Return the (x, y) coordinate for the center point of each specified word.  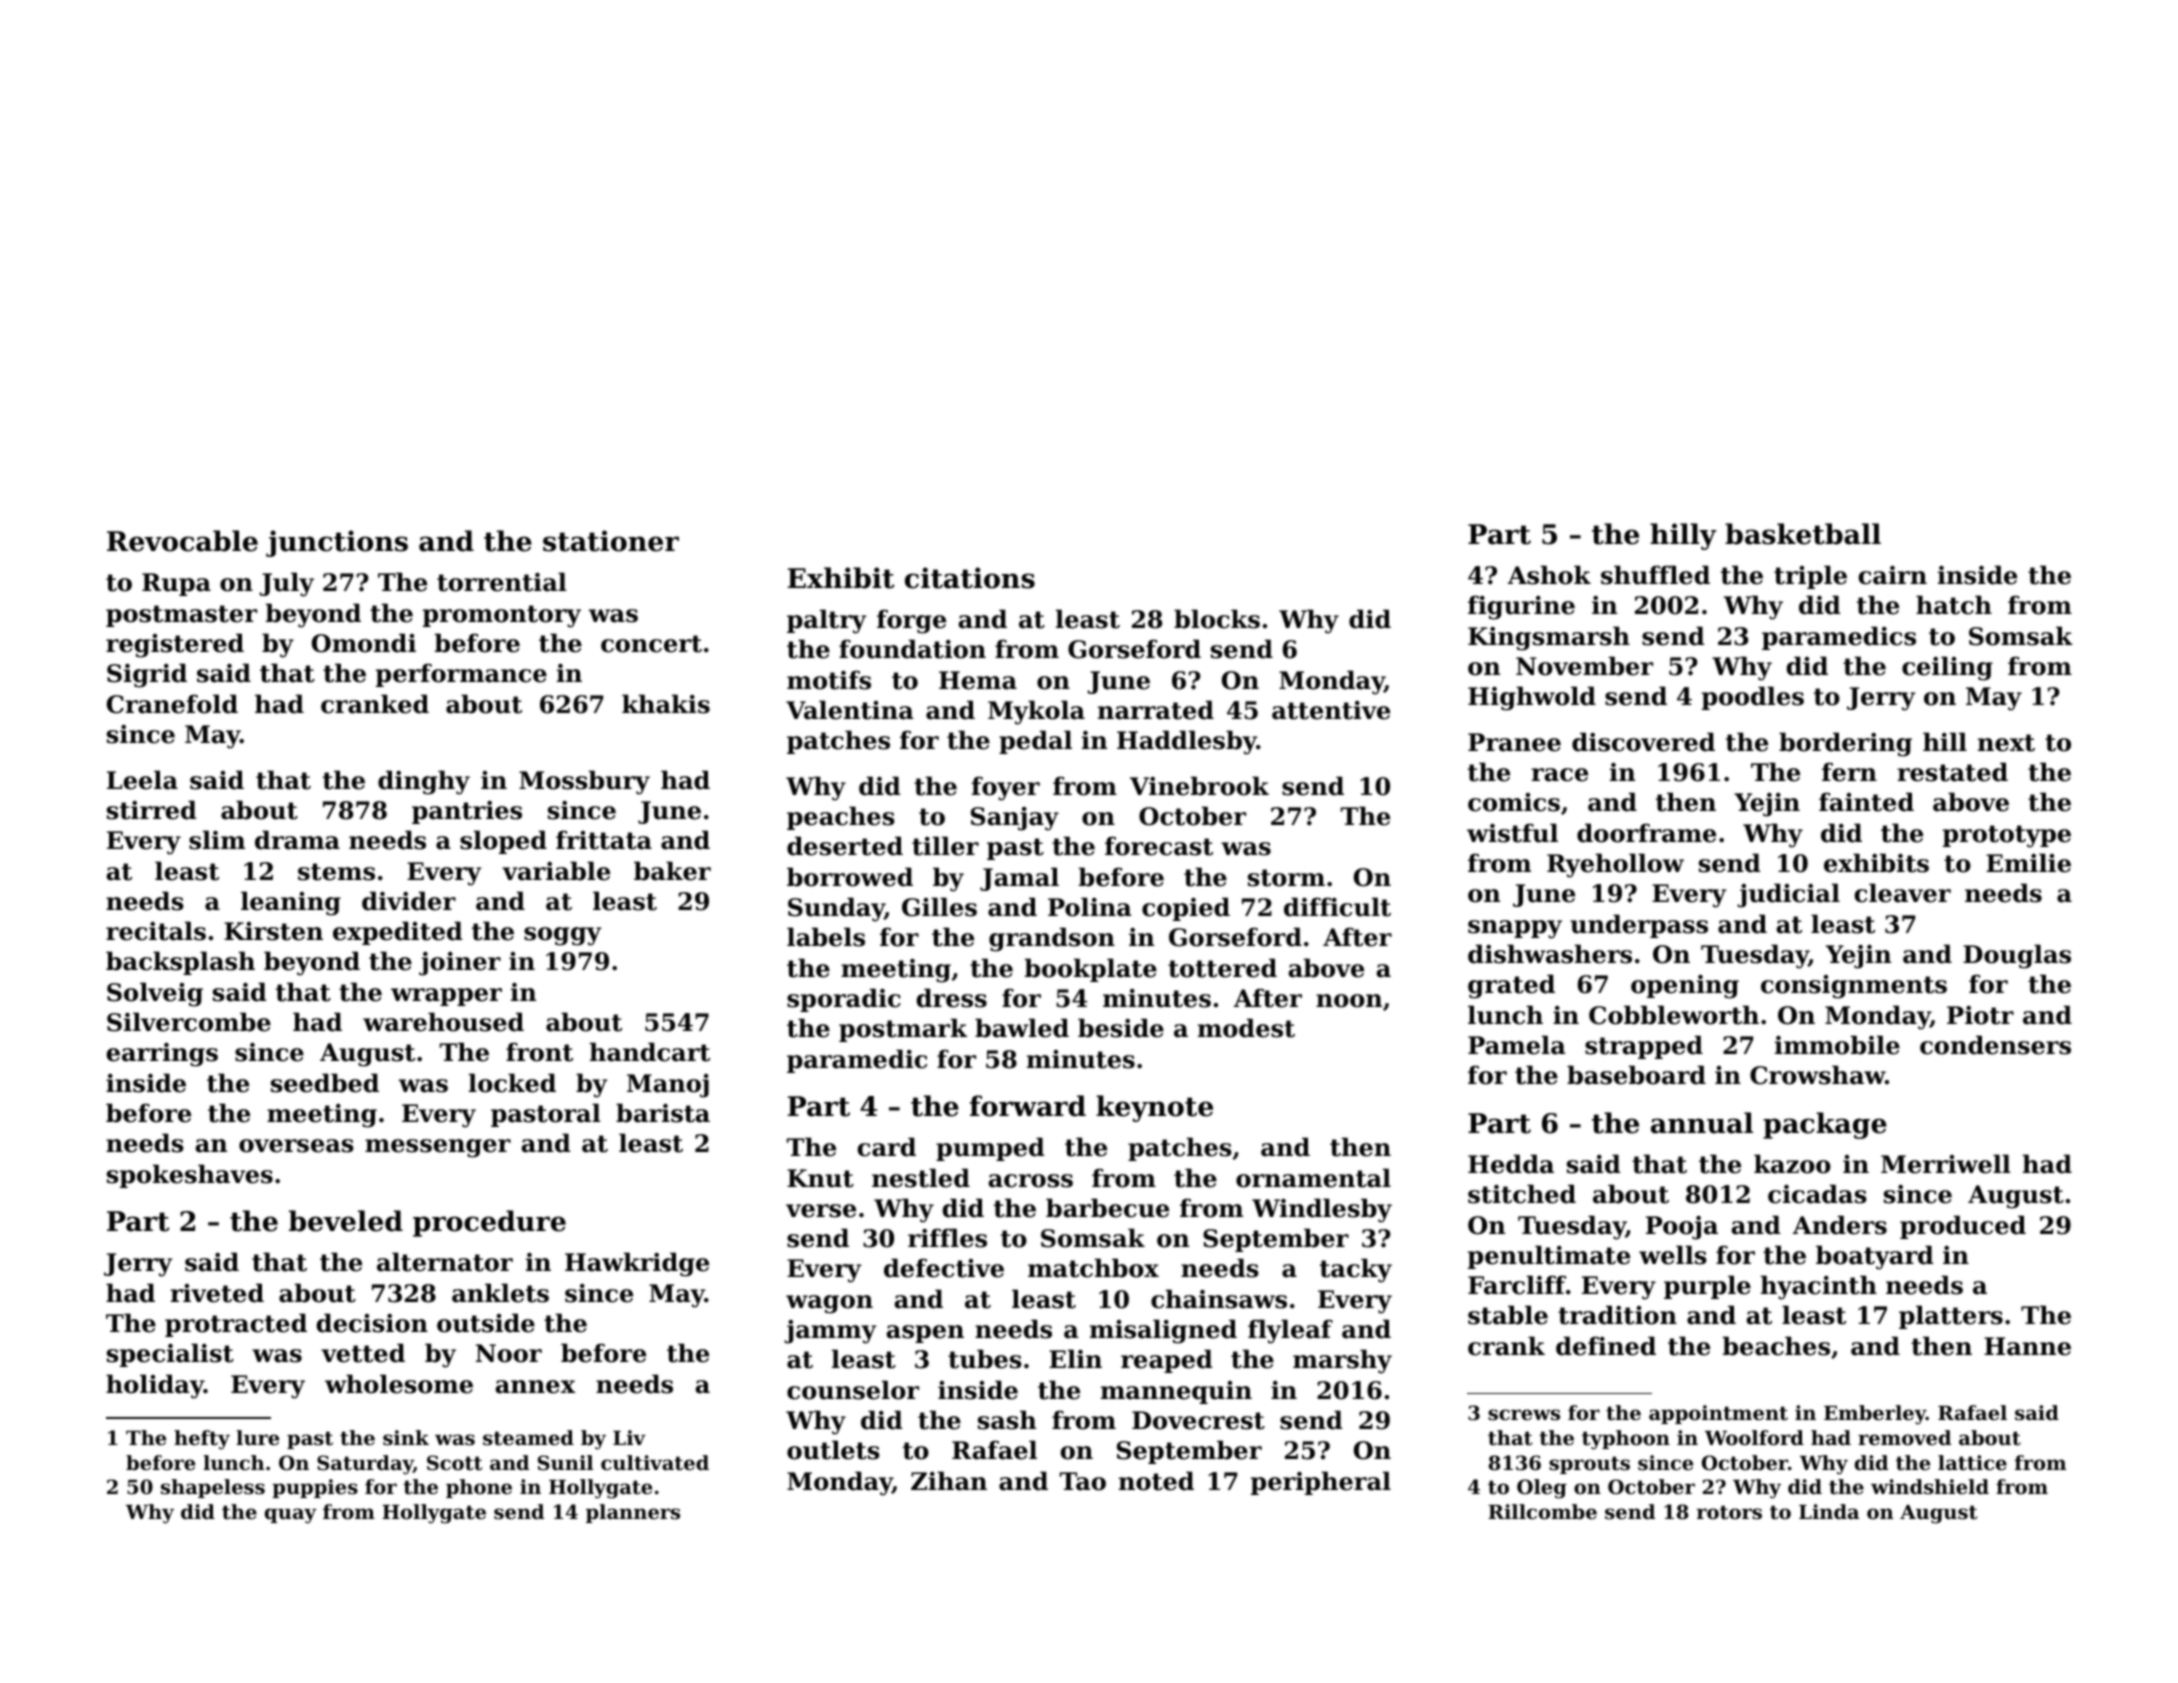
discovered (1643, 742)
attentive (1331, 710)
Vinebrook (1199, 786)
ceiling (1947, 668)
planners (633, 1513)
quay (291, 1516)
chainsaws (1219, 1299)
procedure (489, 1223)
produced (1963, 1227)
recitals (156, 931)
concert (651, 644)
